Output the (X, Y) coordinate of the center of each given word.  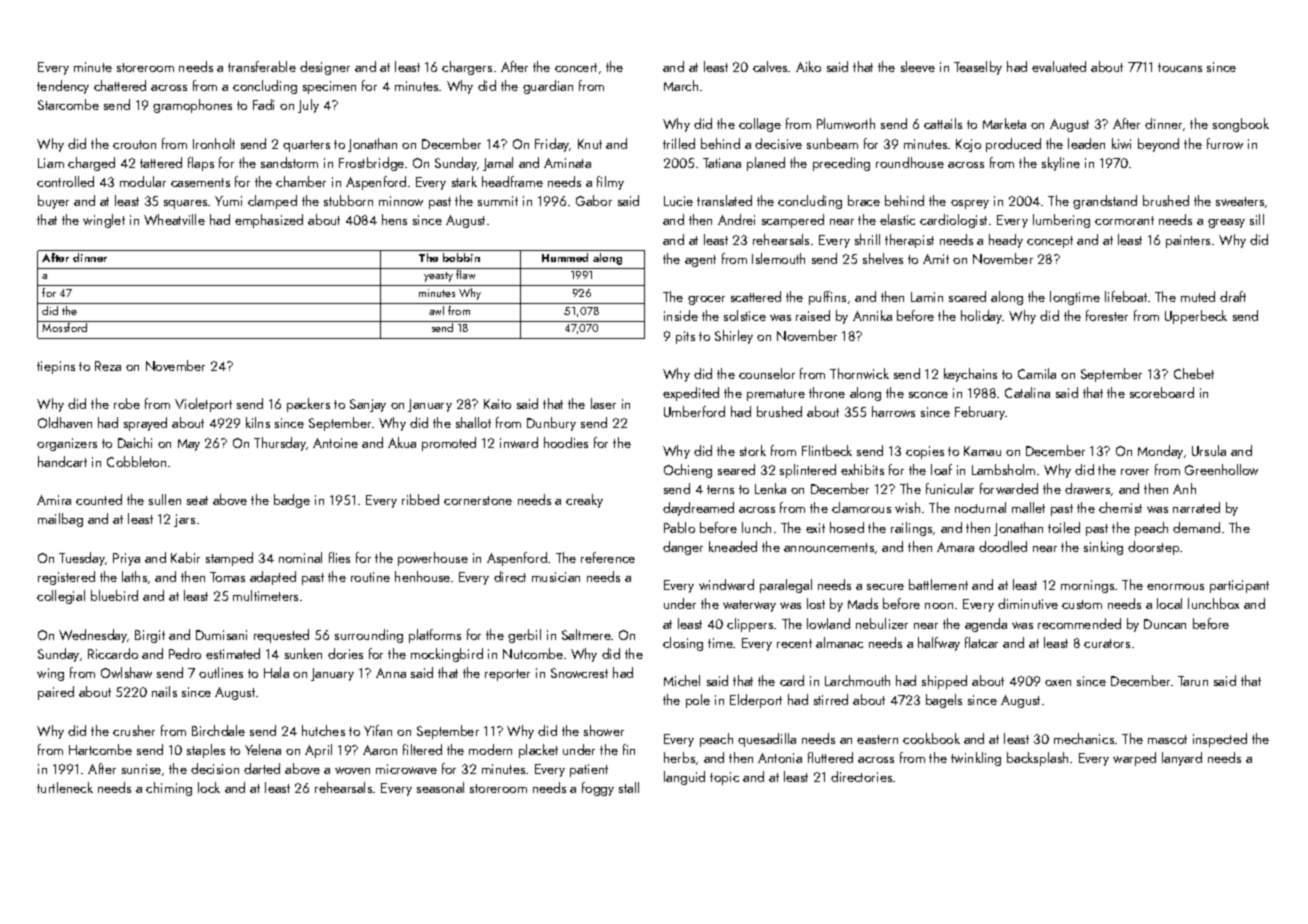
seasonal (440, 787)
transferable (262, 66)
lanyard (1182, 759)
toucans (1180, 67)
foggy (598, 789)
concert (576, 67)
